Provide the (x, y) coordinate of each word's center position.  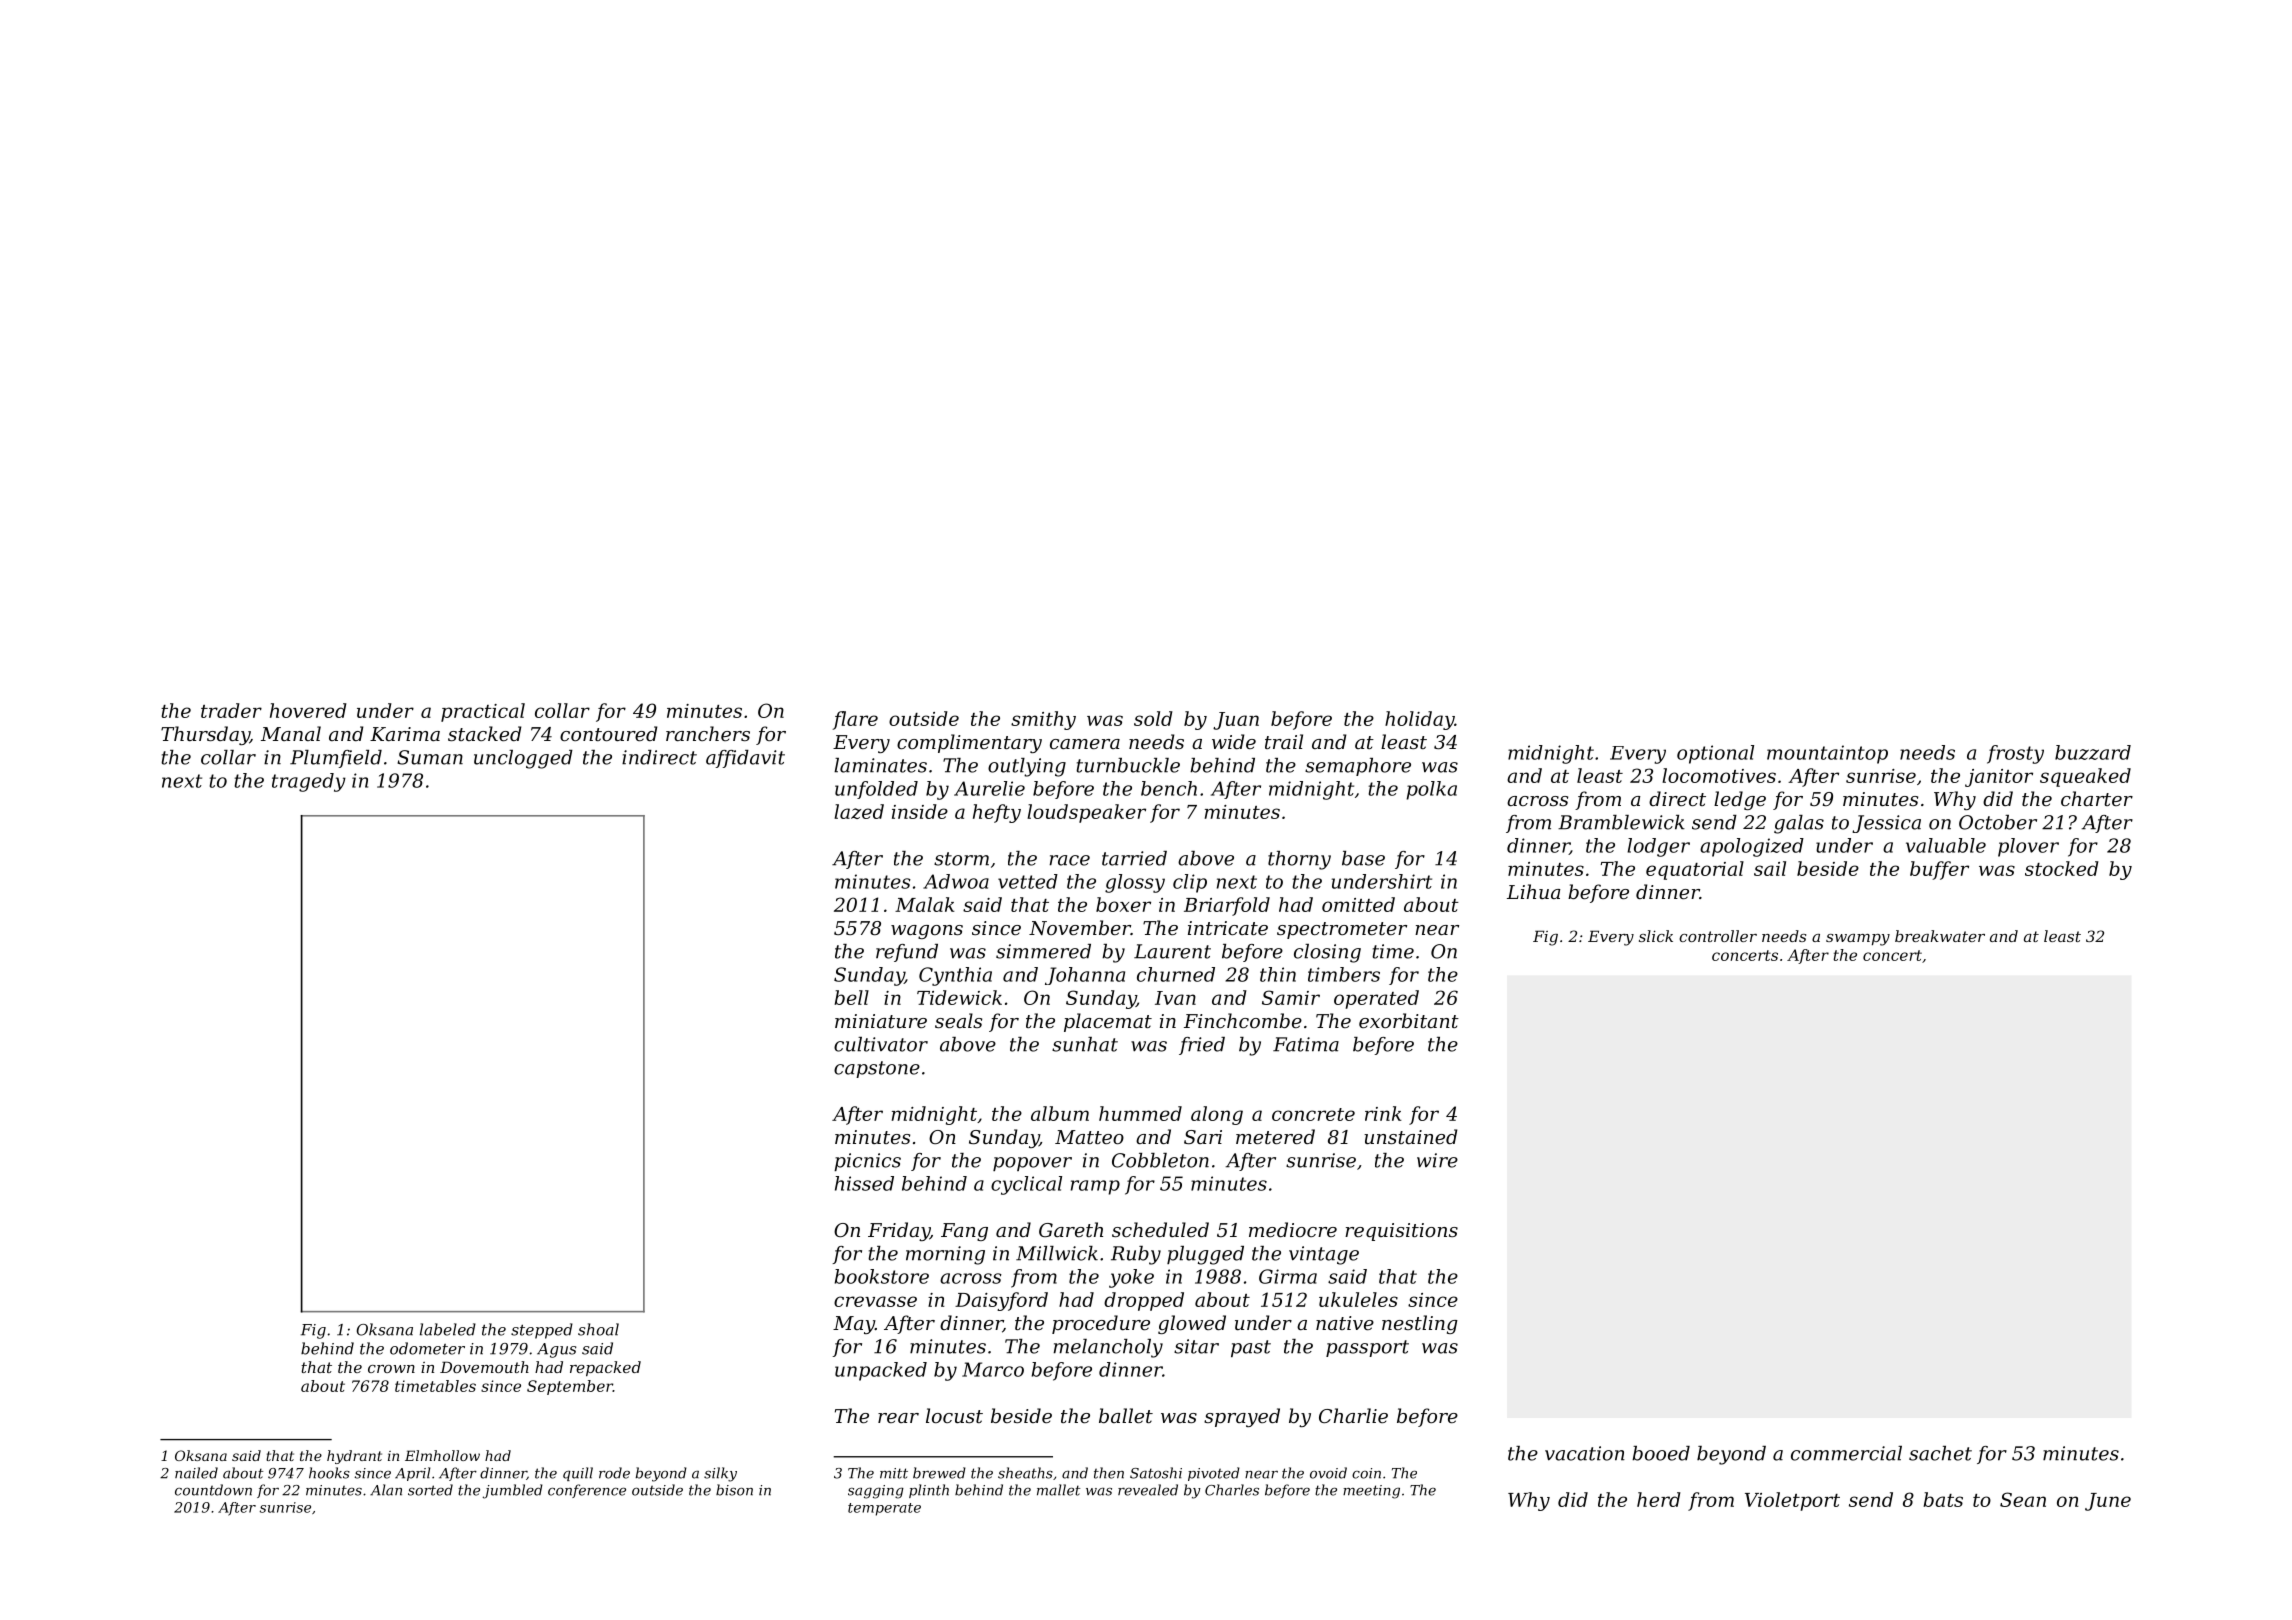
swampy (1858, 940)
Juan (1236, 721)
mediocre (1293, 1229)
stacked (484, 733)
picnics (867, 1162)
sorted (430, 1490)
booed (1661, 1453)
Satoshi (1156, 1473)
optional (1715, 754)
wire (1437, 1160)
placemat (1108, 1022)
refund (907, 953)
